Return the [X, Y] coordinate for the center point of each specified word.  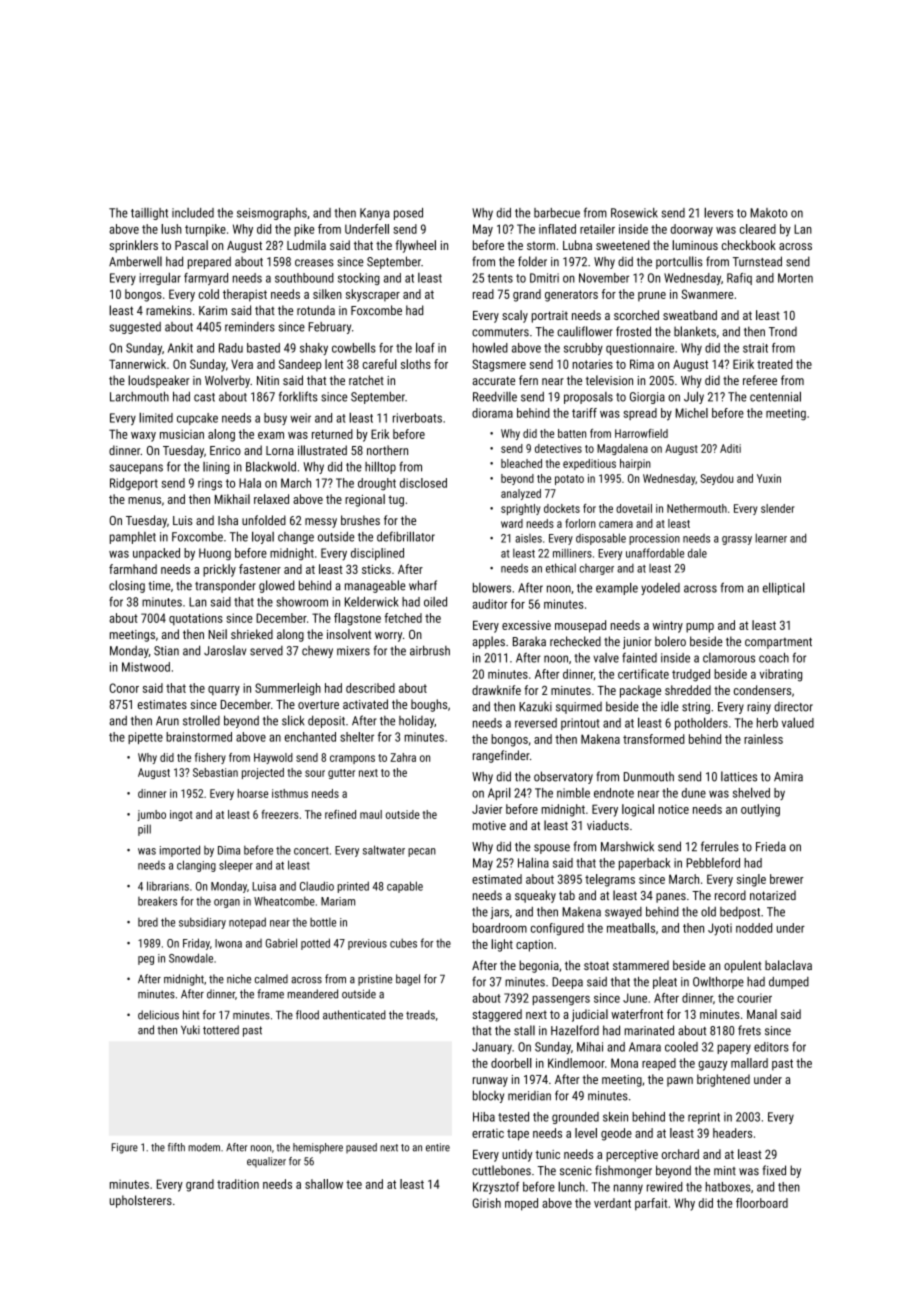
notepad [247, 923]
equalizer [266, 1162]
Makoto [768, 213]
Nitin [268, 380]
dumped [789, 983]
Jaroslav [225, 650]
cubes [403, 943]
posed [408, 214]
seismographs [272, 214]
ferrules [720, 846]
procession [654, 539]
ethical [561, 568]
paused [361, 1148]
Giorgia [647, 398]
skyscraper [373, 295]
